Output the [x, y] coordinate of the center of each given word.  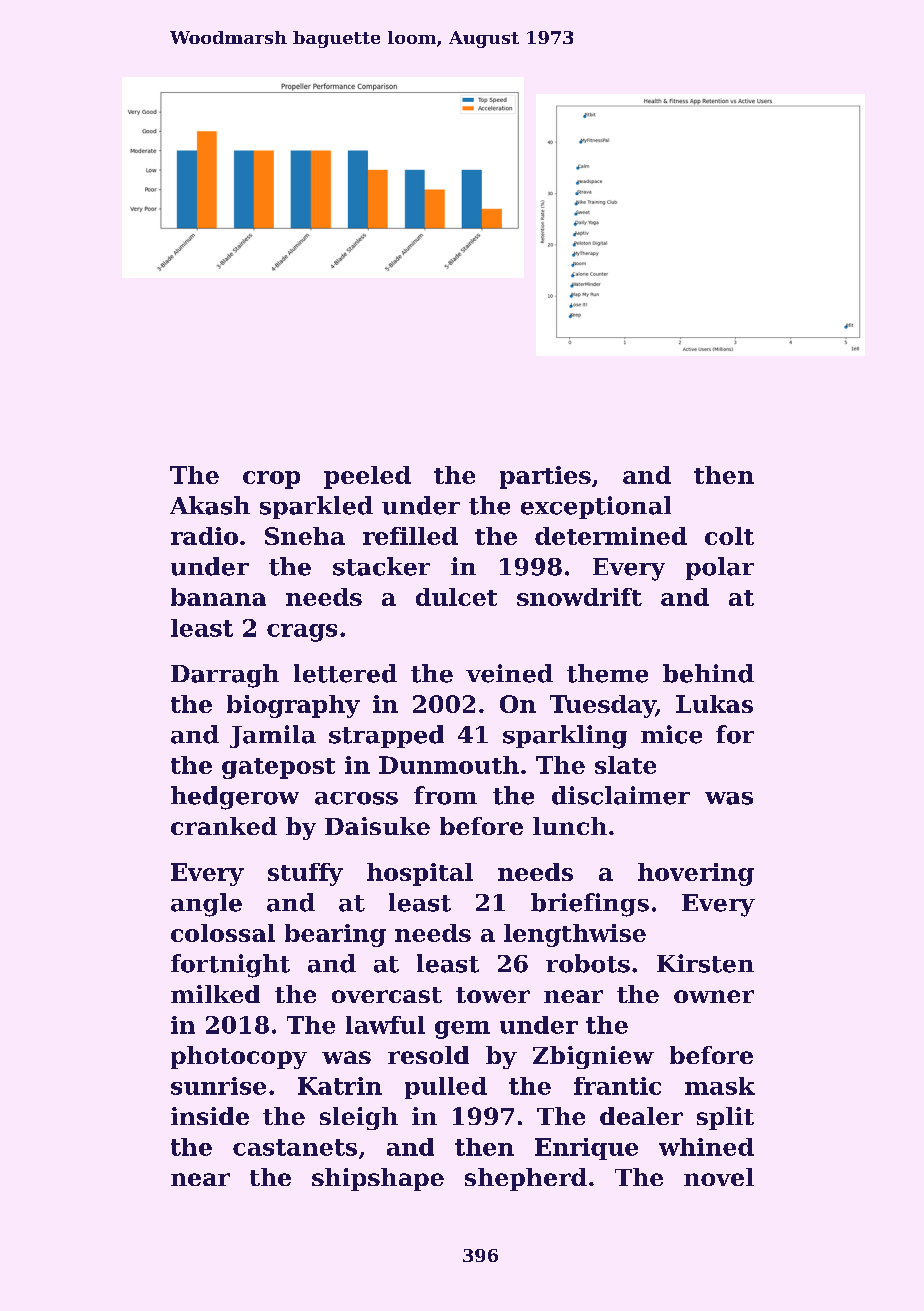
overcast [387, 995]
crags [302, 633]
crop [271, 480]
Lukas [714, 704]
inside [210, 1116]
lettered [345, 673]
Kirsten [705, 963]
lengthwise [575, 935]
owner [714, 996]
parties [545, 477]
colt [729, 536]
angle [206, 905]
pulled [446, 1088]
